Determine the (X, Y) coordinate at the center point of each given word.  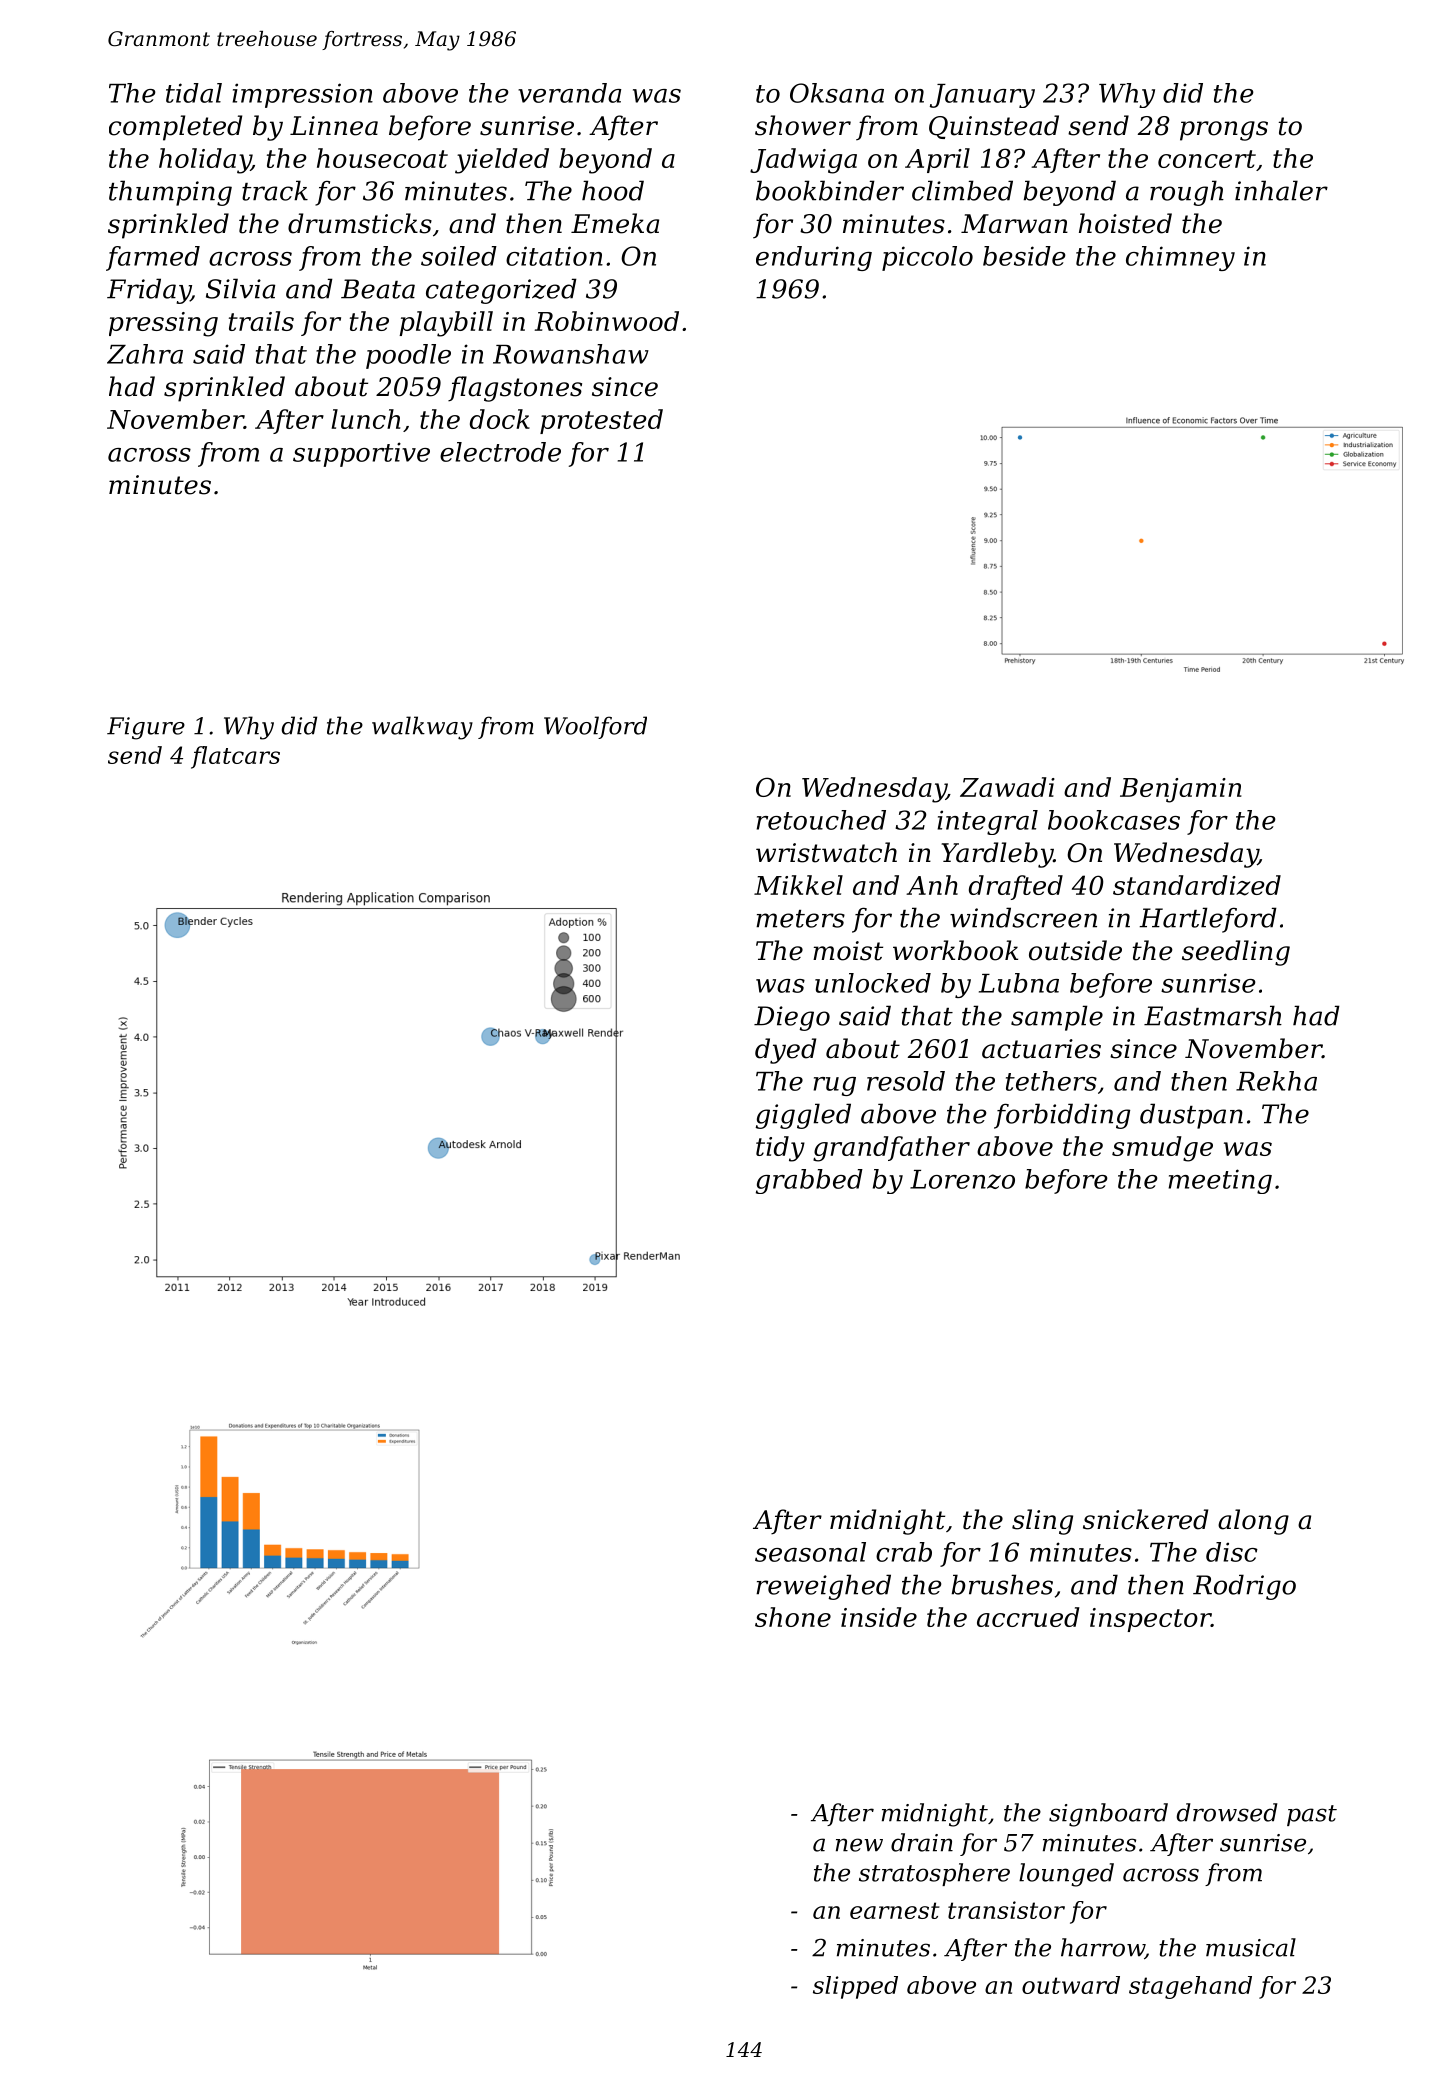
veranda (569, 93)
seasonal (810, 1552)
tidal (194, 93)
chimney (1180, 258)
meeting (1220, 1181)
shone (793, 1617)
